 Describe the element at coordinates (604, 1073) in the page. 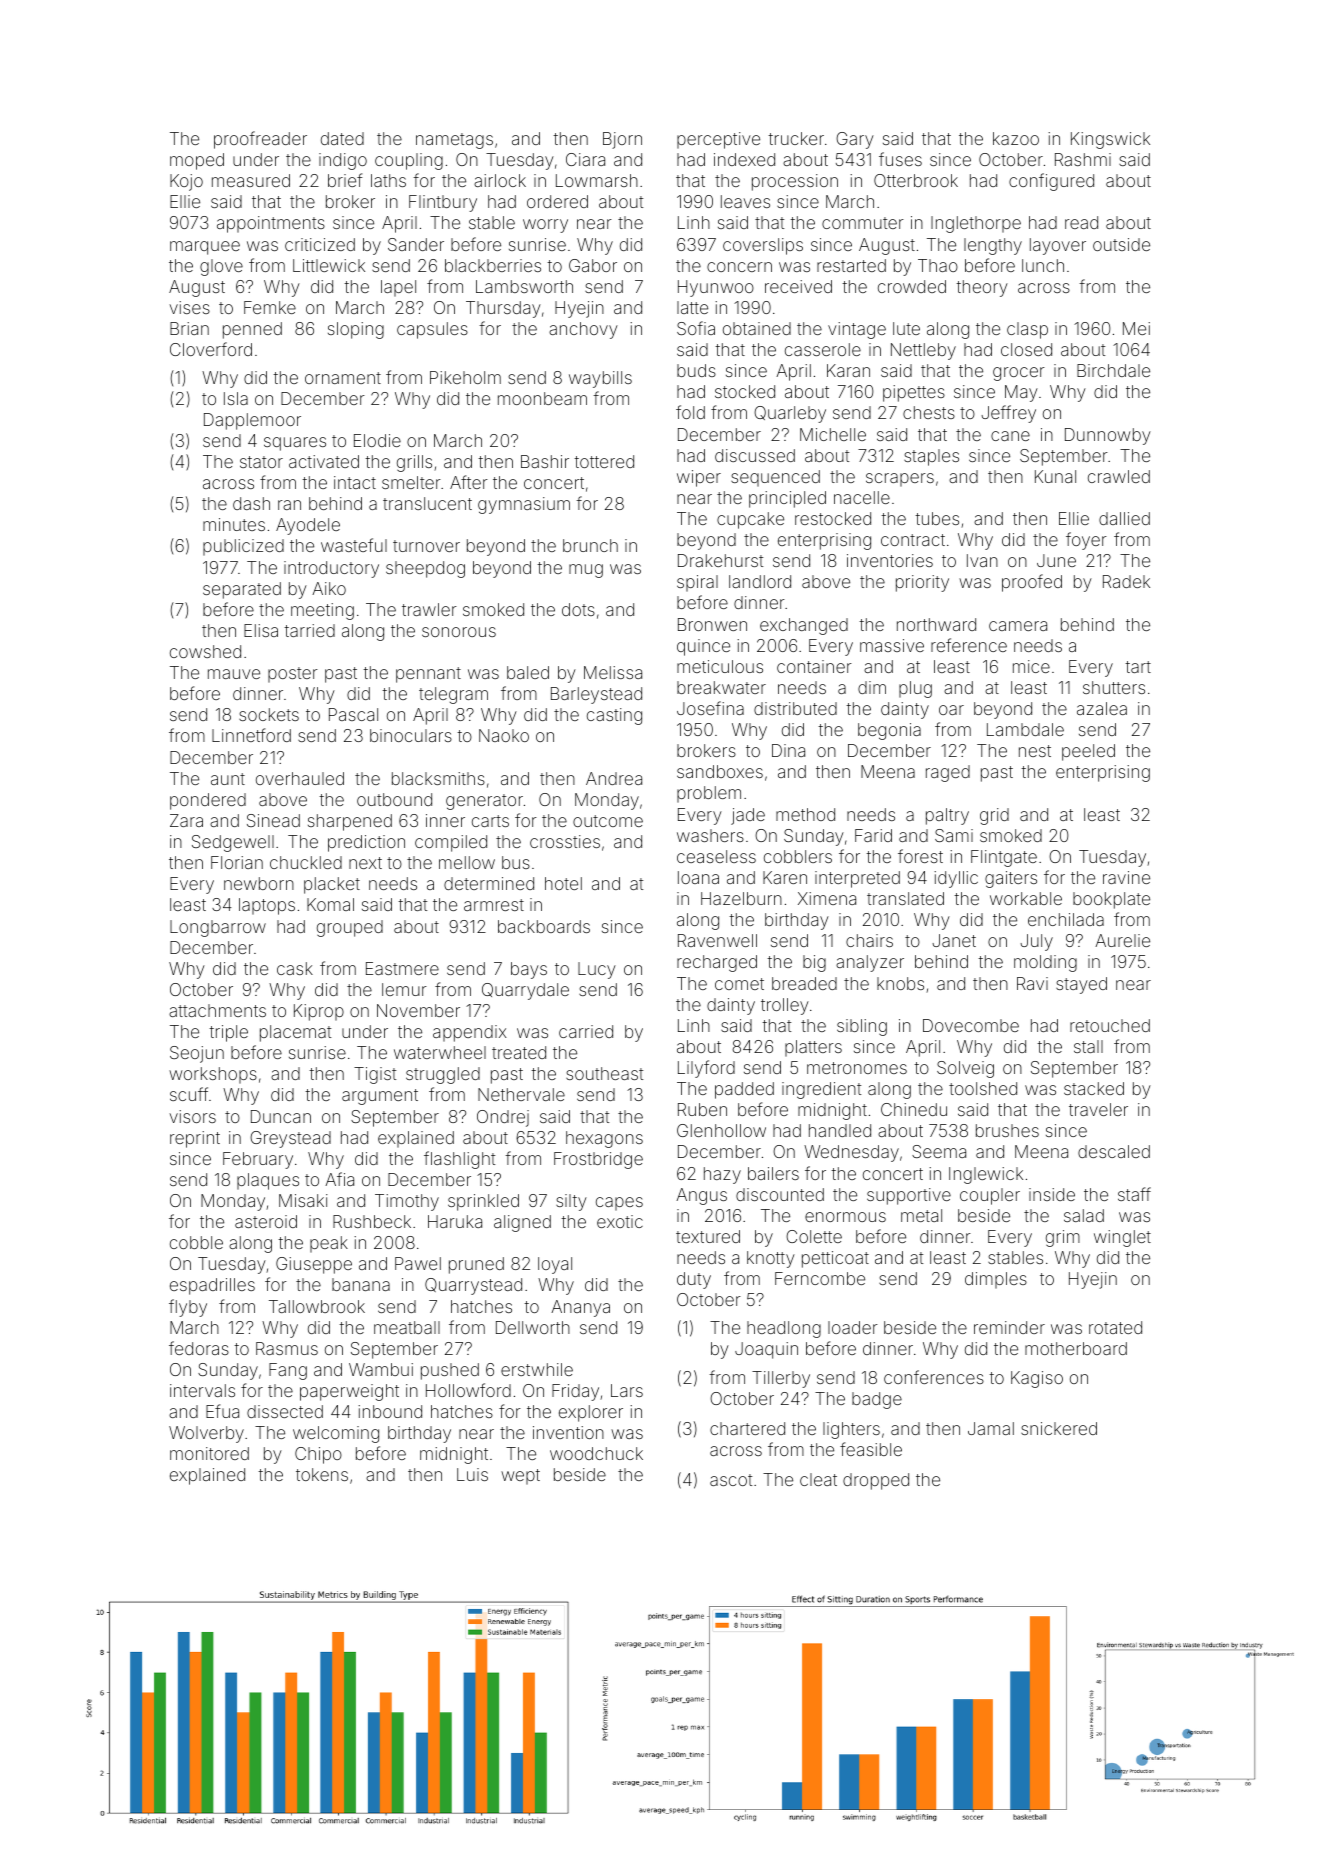

I see `southeast` at that location.
